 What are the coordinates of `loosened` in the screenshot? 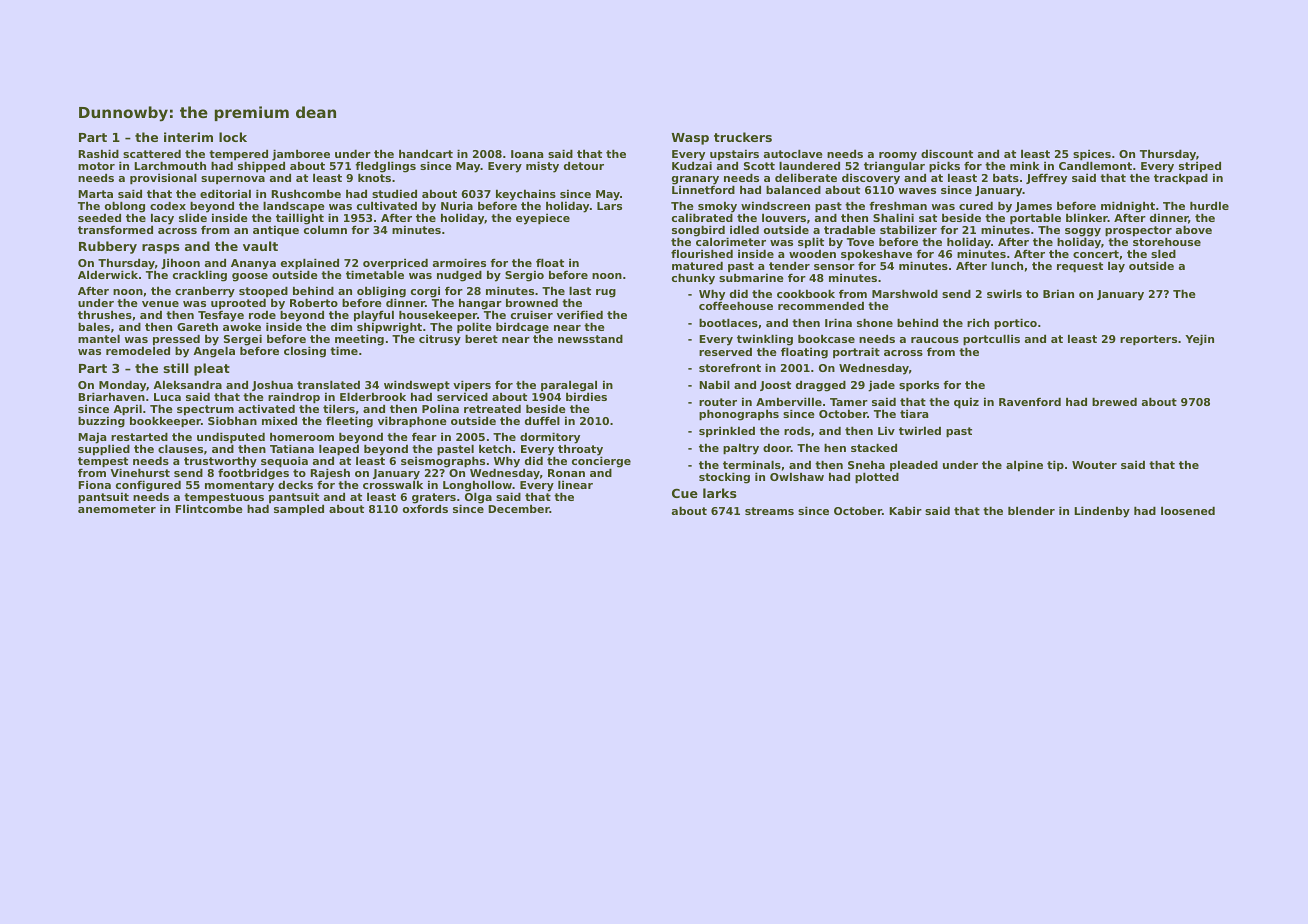 It's located at (1188, 510).
